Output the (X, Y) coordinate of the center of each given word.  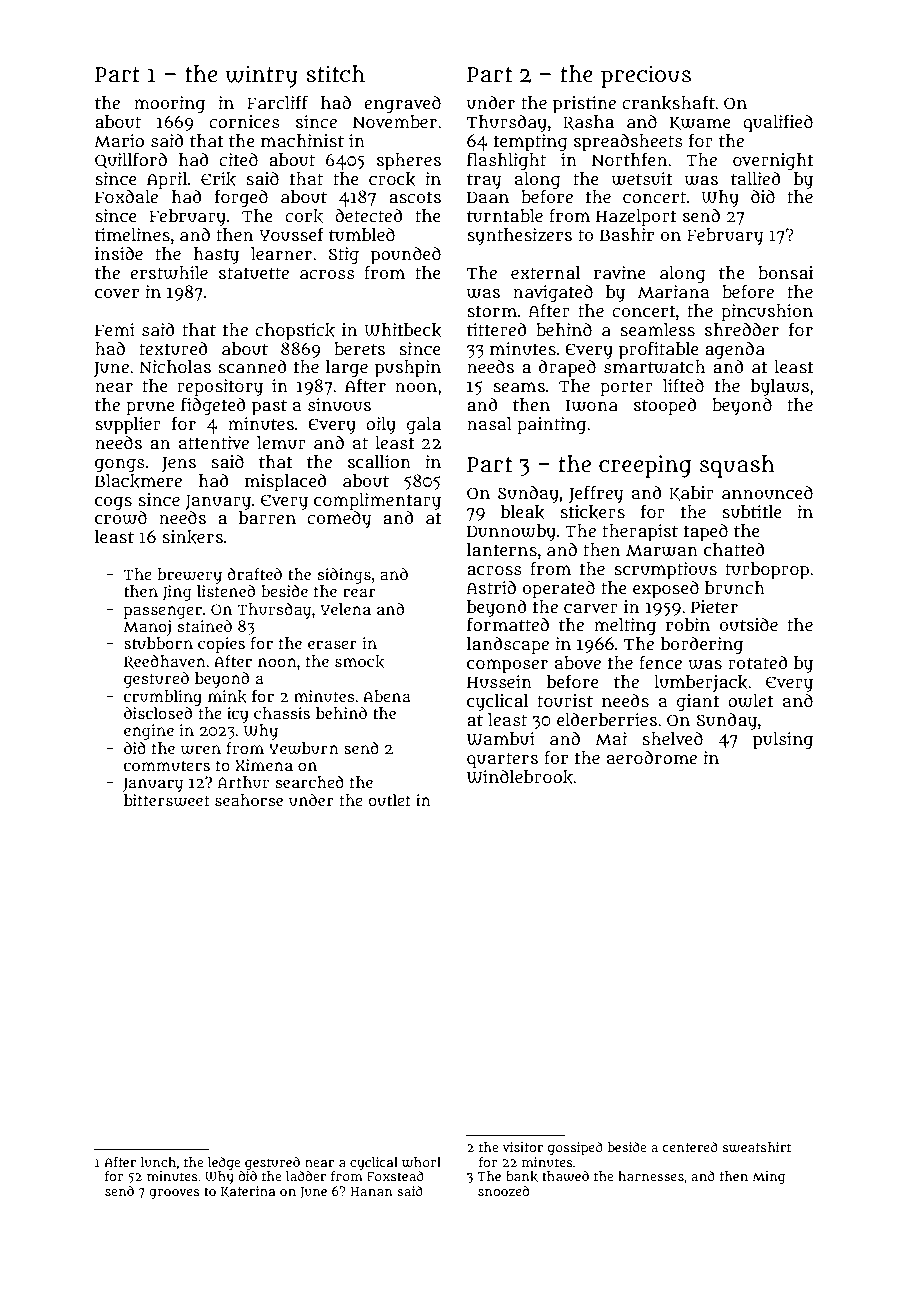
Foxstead (395, 1176)
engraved (402, 105)
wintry (262, 76)
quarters (502, 760)
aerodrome (652, 757)
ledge (224, 1163)
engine (149, 732)
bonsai (785, 272)
